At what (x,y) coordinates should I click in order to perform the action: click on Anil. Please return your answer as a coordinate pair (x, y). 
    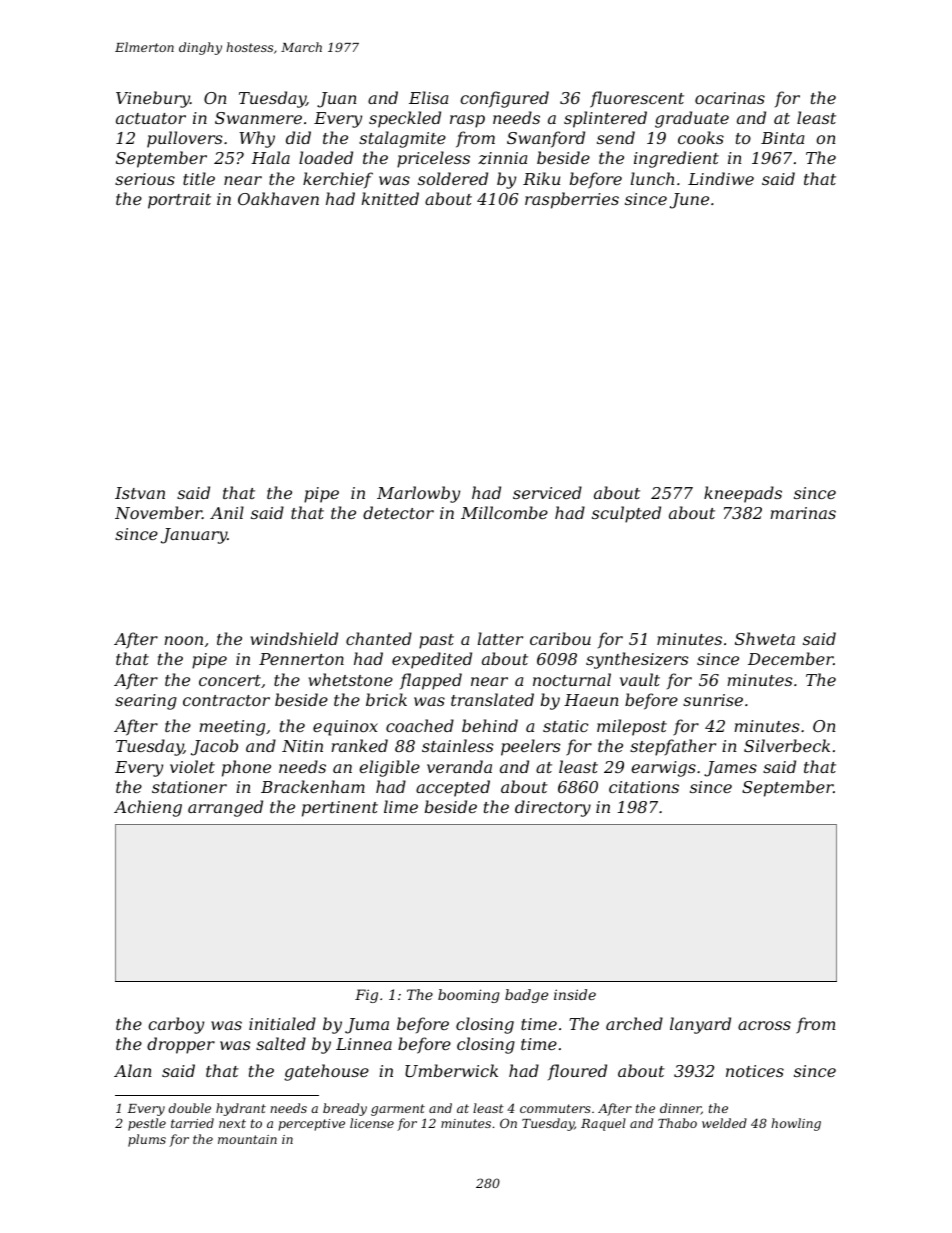
    Looking at the image, I should click on (227, 512).
